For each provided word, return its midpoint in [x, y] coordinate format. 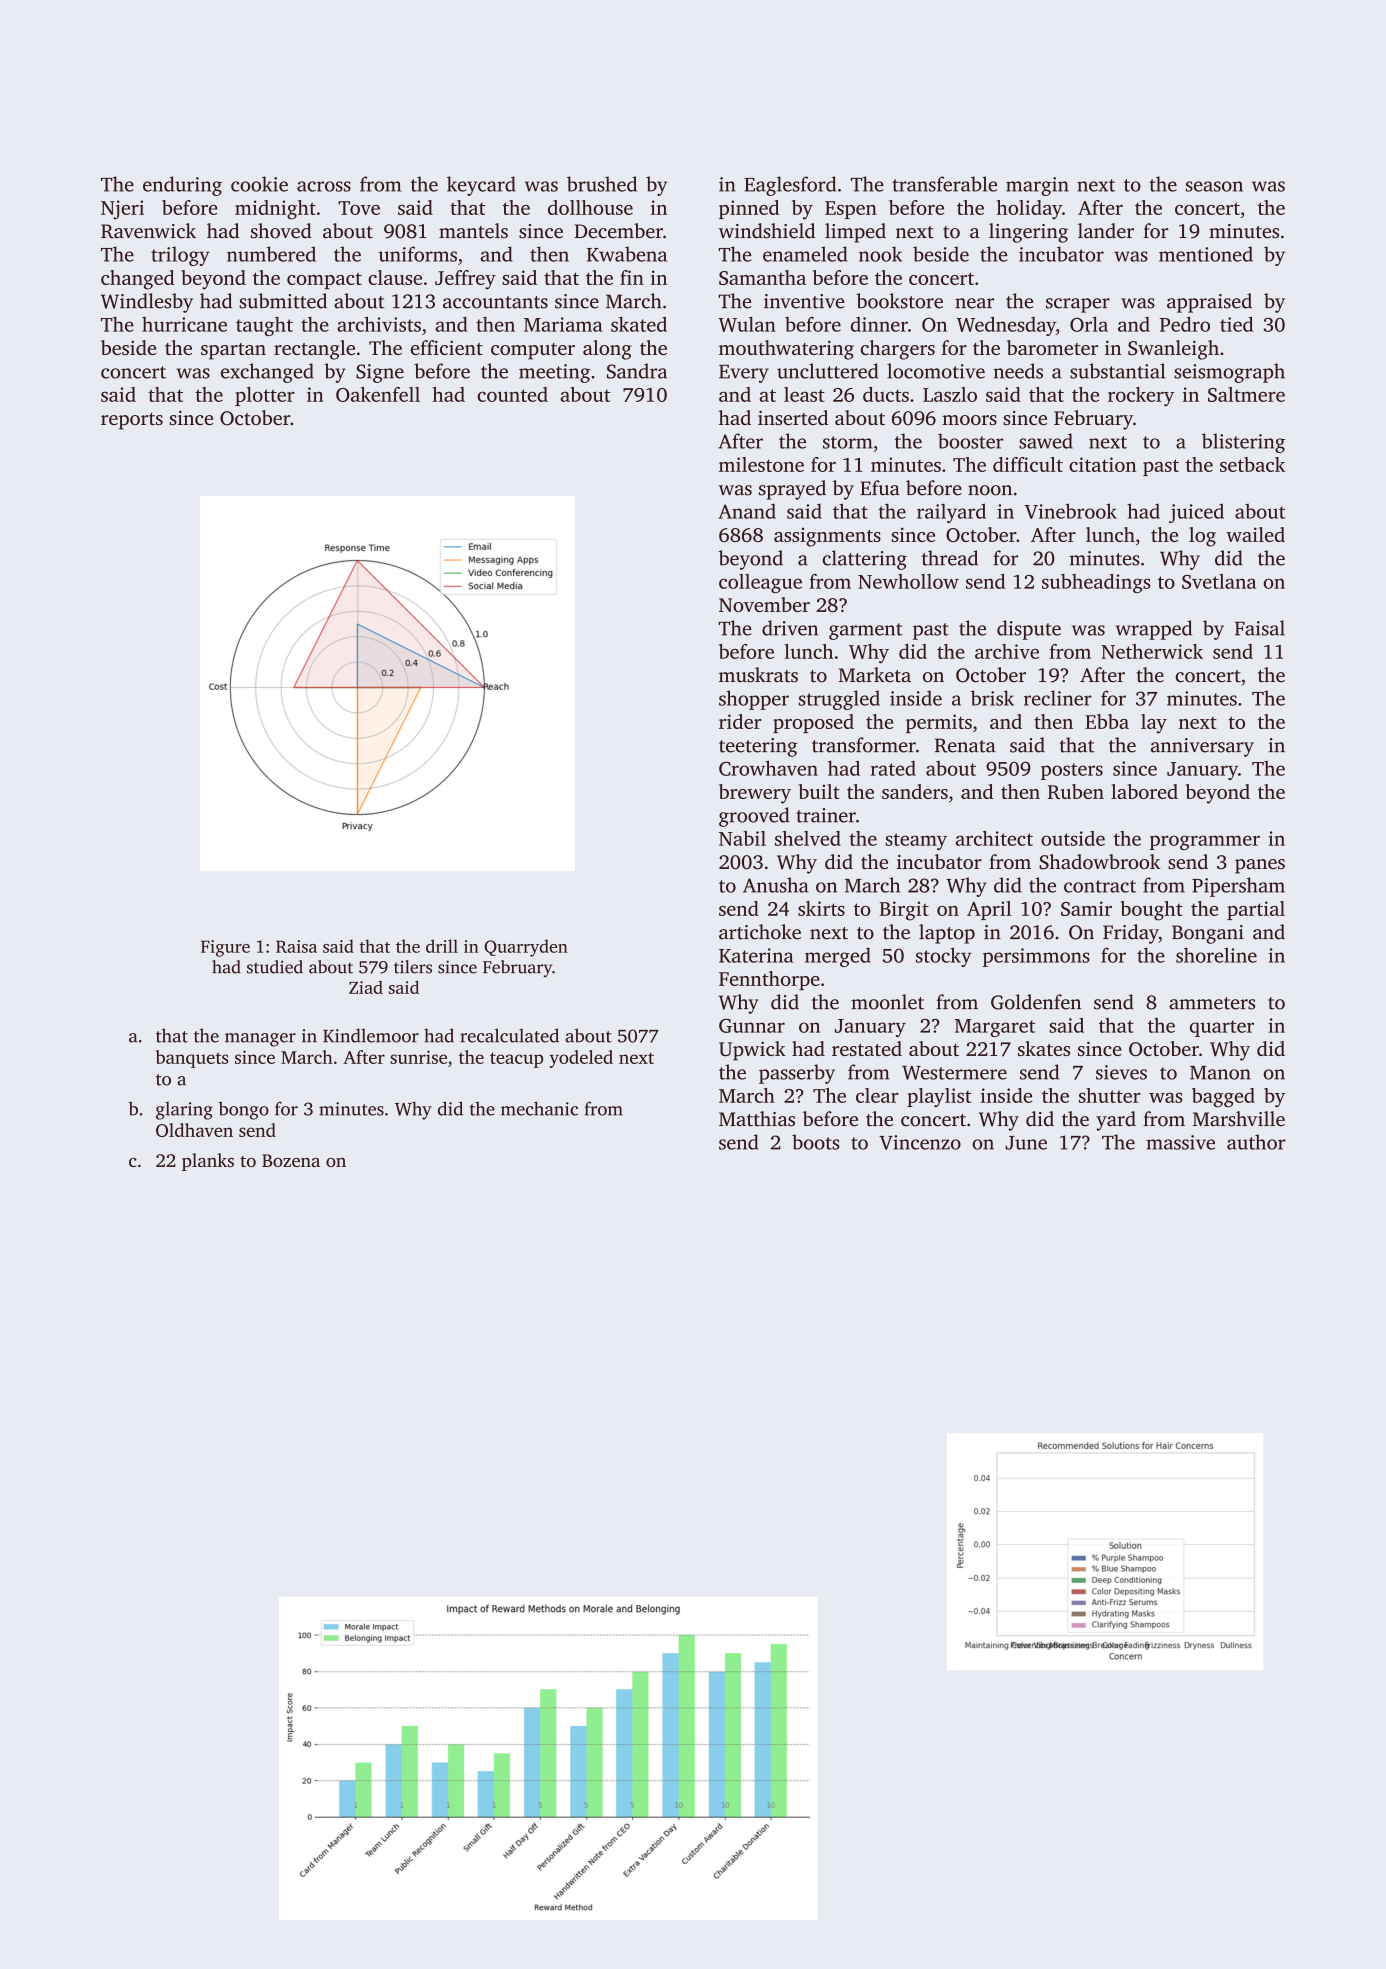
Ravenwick [148, 231]
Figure [225, 948]
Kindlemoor [371, 1035]
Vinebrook [1071, 511]
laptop [947, 934]
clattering [865, 560]
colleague [760, 583]
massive [1180, 1142]
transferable [944, 184]
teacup [516, 1060]
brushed [602, 184]
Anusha [775, 885]
